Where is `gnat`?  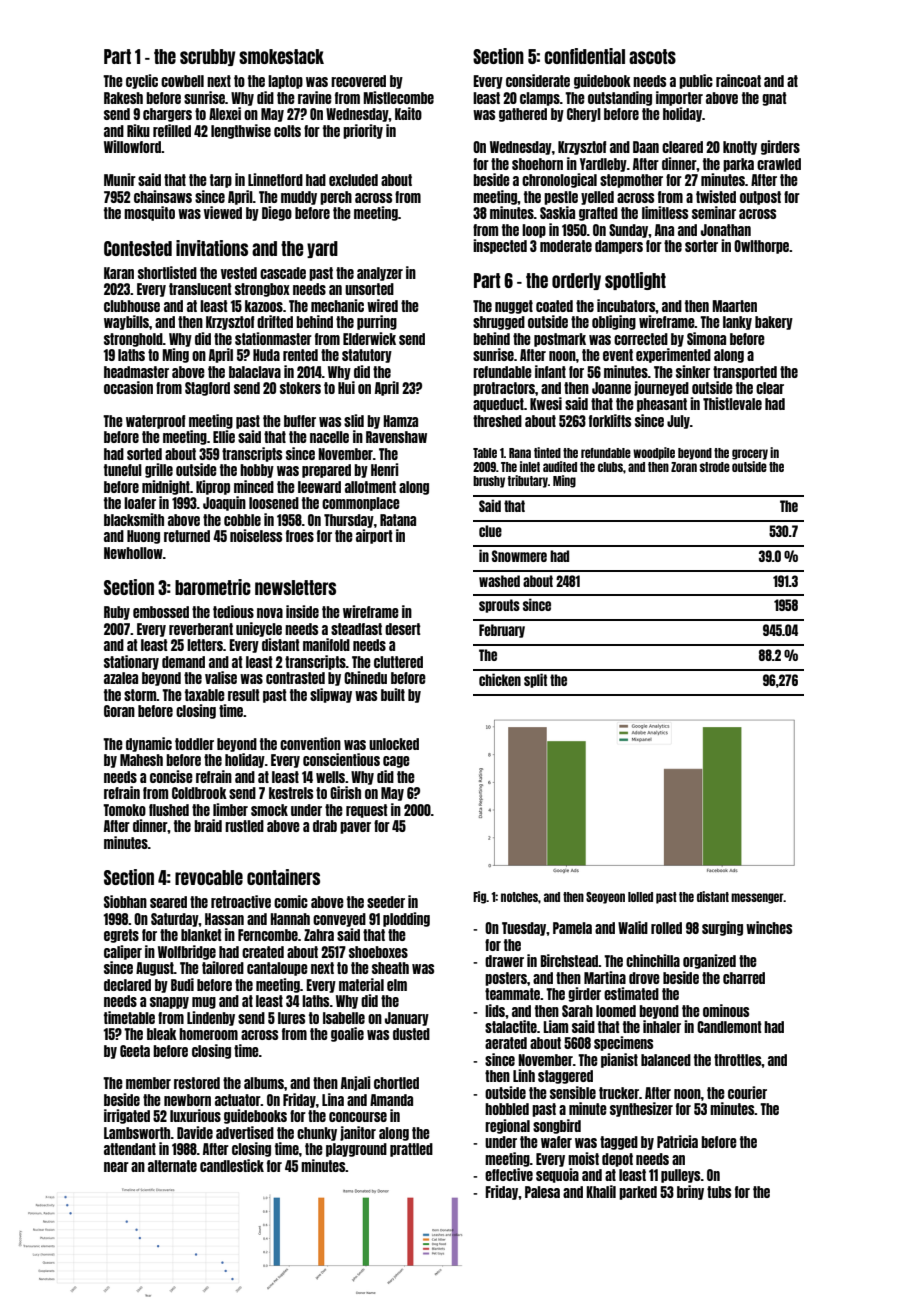
gnat is located at coordinates (774, 99).
